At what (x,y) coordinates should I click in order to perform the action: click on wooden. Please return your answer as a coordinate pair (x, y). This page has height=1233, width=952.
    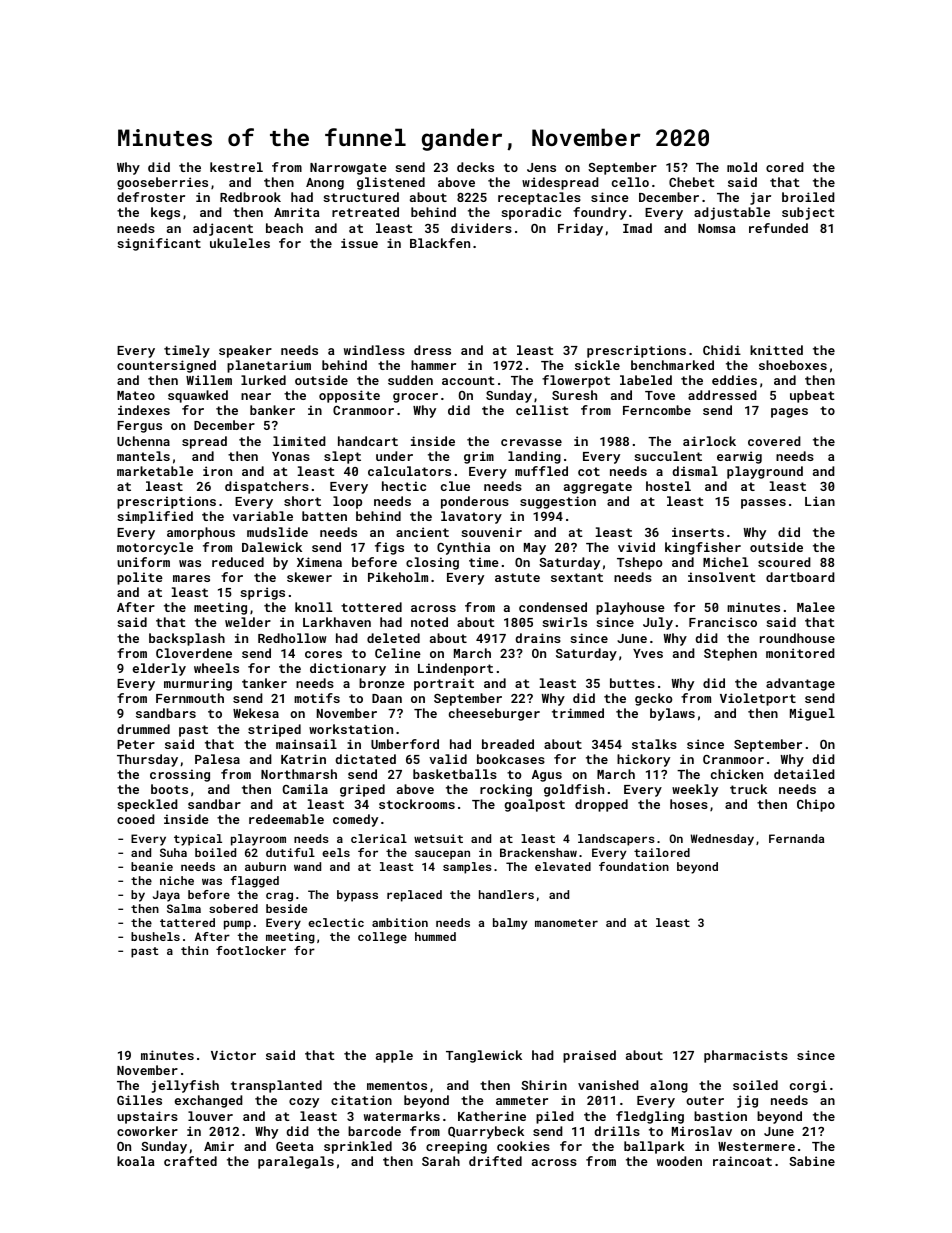
    Looking at the image, I should click on (679, 1161).
